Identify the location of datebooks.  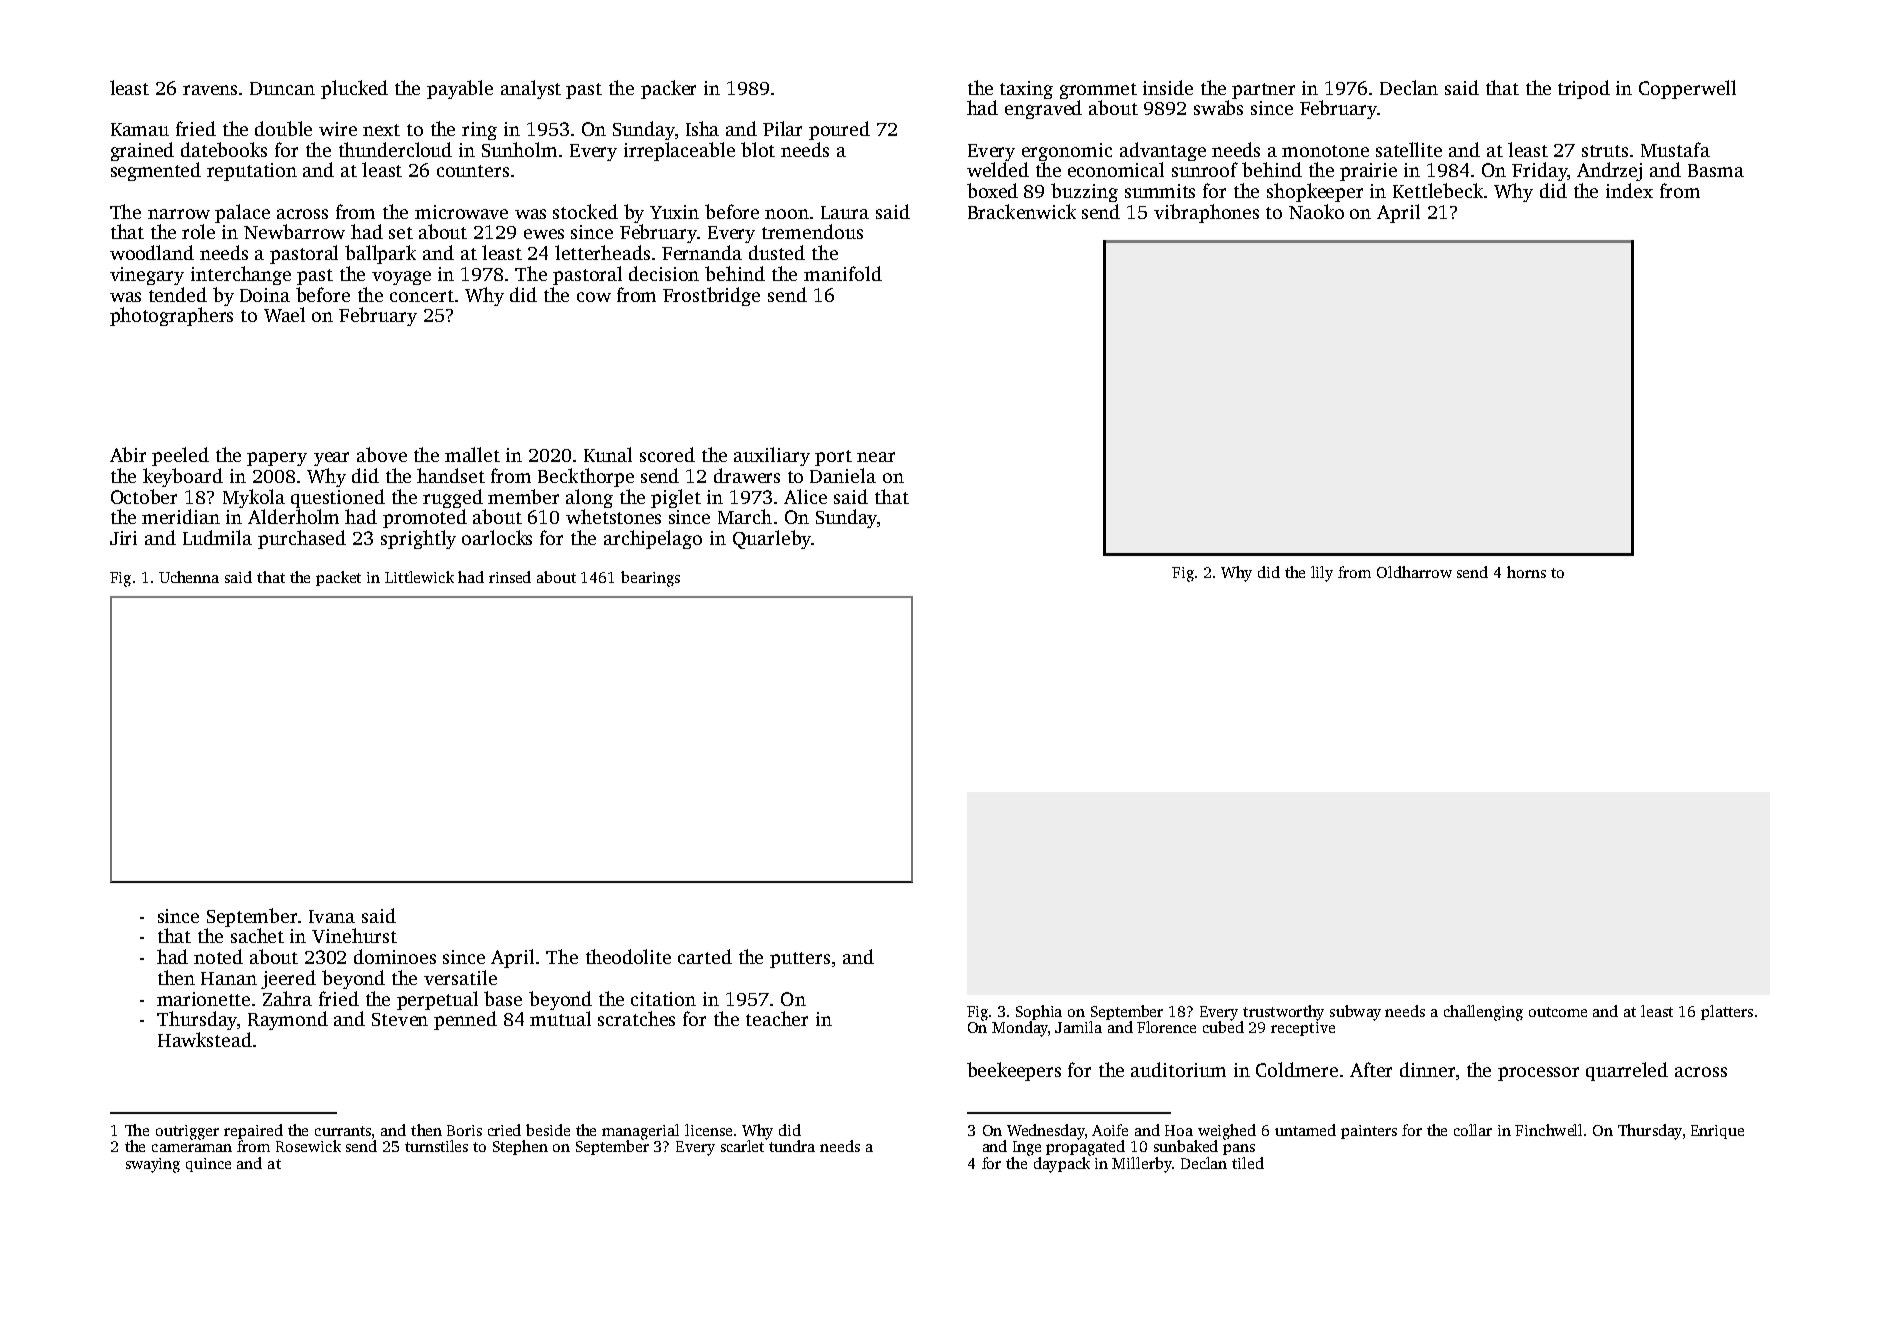
(224, 149).
